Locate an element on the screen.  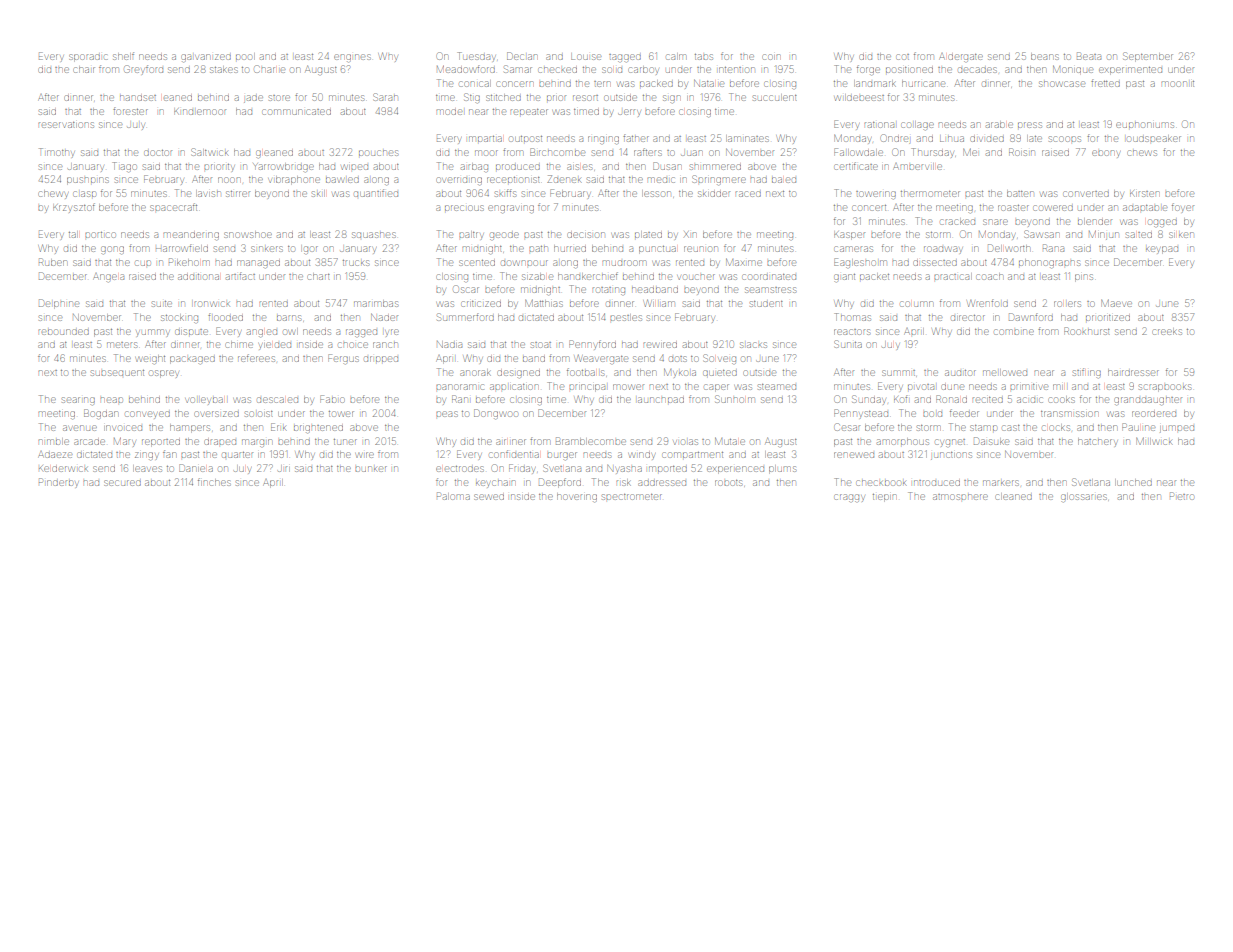
conical is located at coordinates (475, 83).
